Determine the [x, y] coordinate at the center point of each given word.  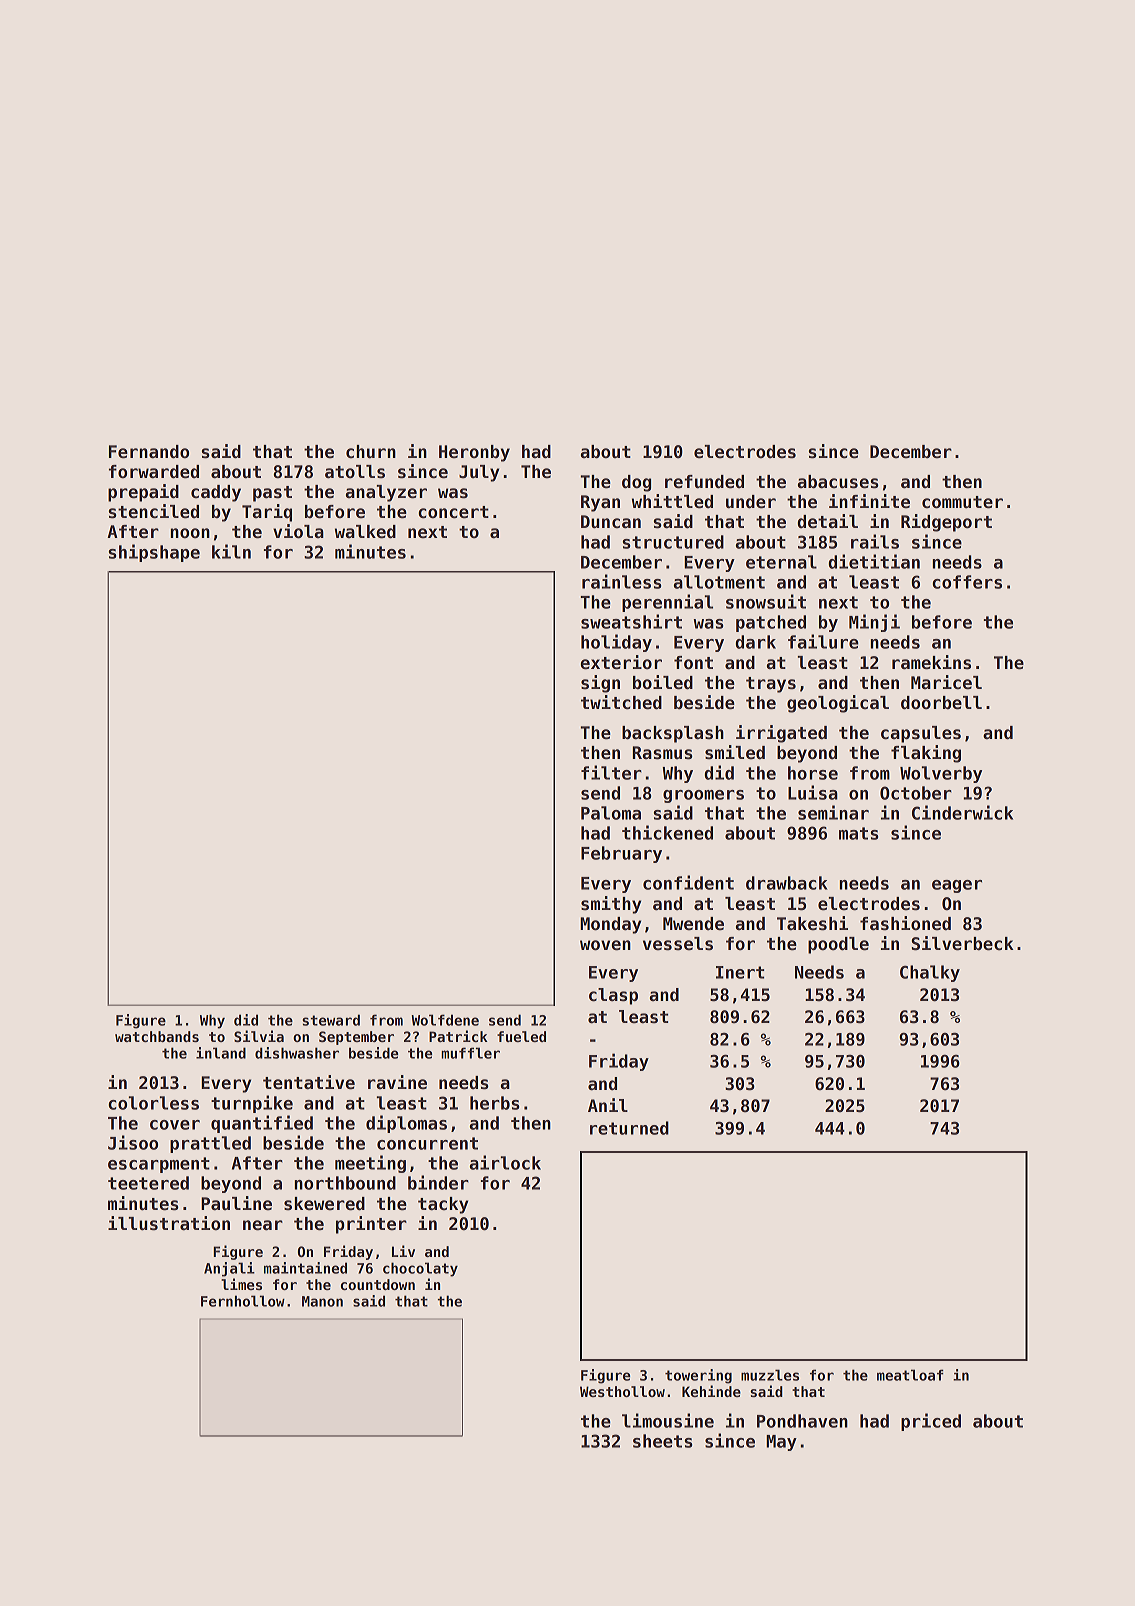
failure [823, 641]
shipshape [154, 553]
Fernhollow [243, 1301]
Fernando [149, 452]
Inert [740, 972]
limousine [668, 1420]
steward [331, 1020]
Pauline [236, 1203]
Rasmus [663, 753]
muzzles [770, 1375]
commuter [962, 502]
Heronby [474, 453]
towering [698, 1376]
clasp [613, 996]
